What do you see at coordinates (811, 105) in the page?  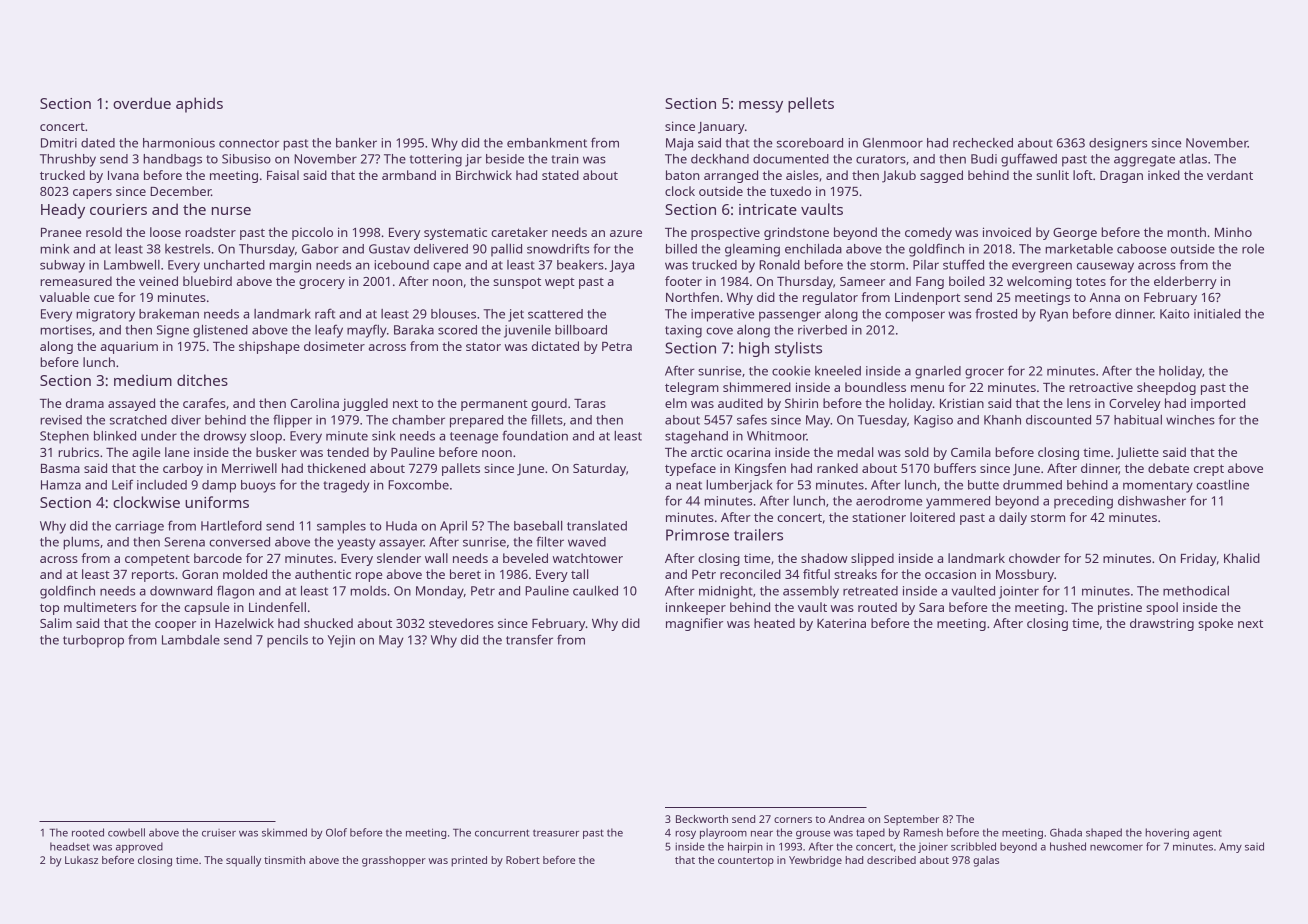 I see `pellets` at bounding box center [811, 105].
